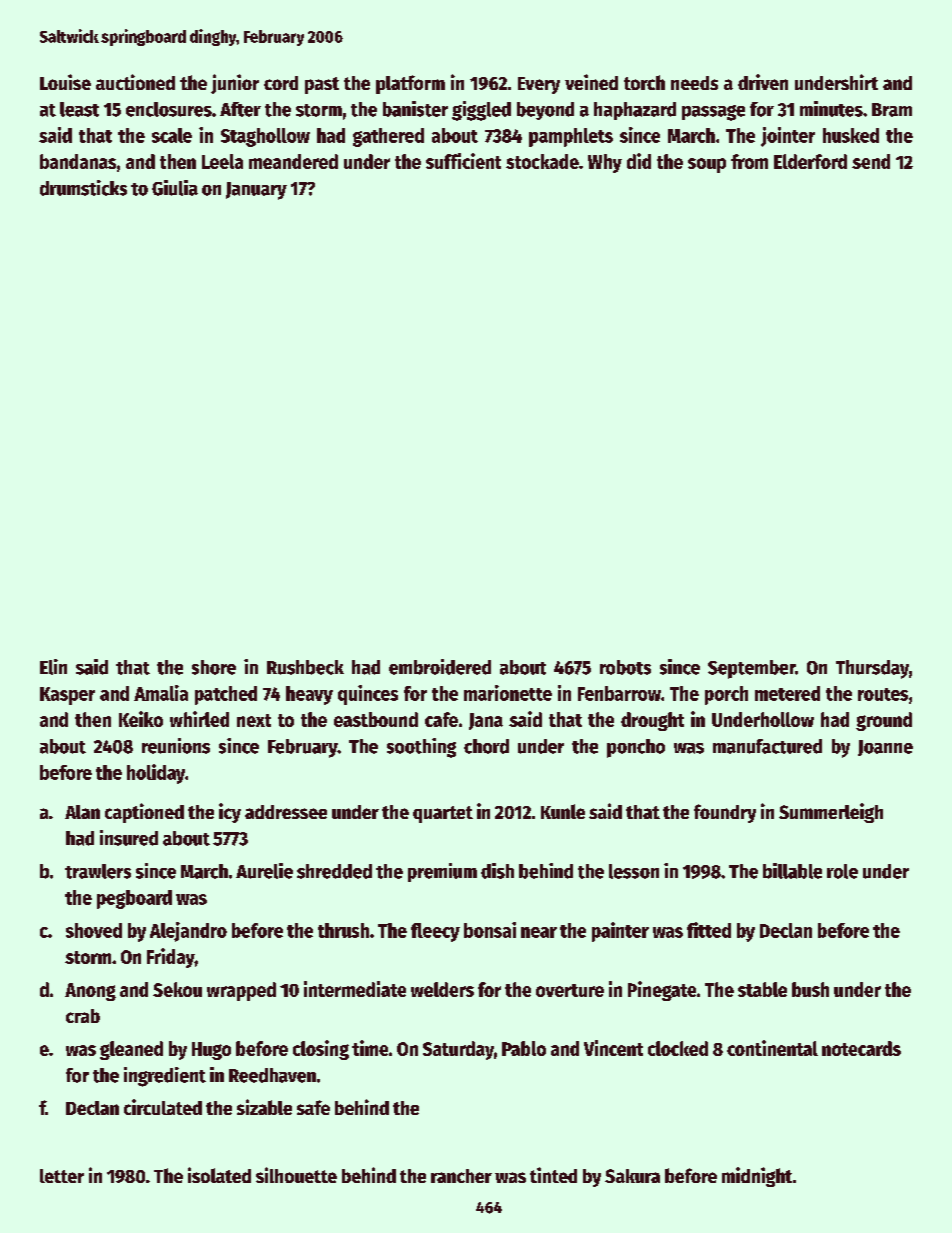 This screenshot has width=952, height=1233. I want to click on crab, so click(83, 1016).
